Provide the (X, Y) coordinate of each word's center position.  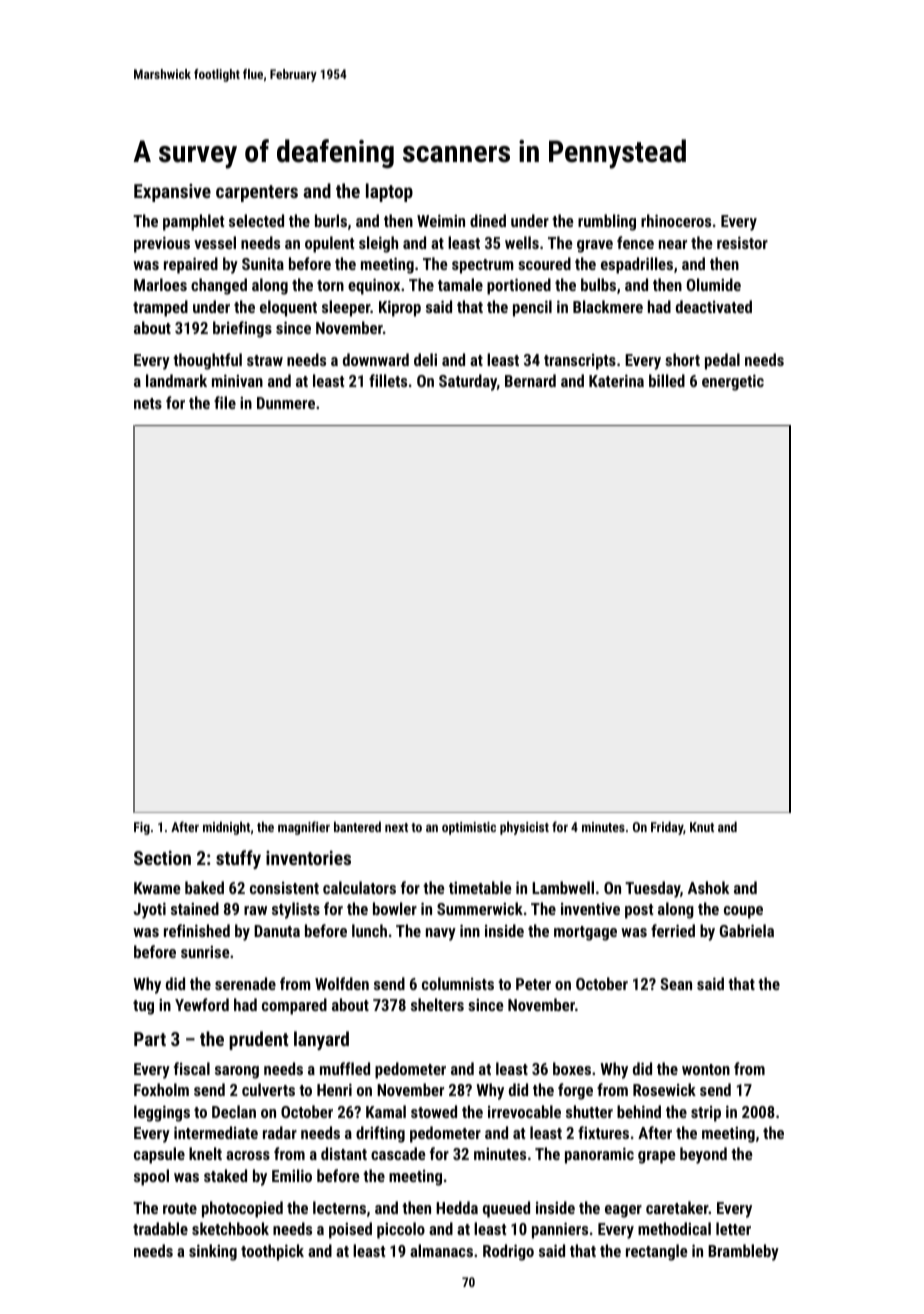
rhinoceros (676, 220)
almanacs (441, 1250)
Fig (142, 828)
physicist (524, 828)
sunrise (205, 952)
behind (639, 1111)
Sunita (263, 264)
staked (225, 1175)
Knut (702, 827)
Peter (533, 984)
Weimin (441, 220)
